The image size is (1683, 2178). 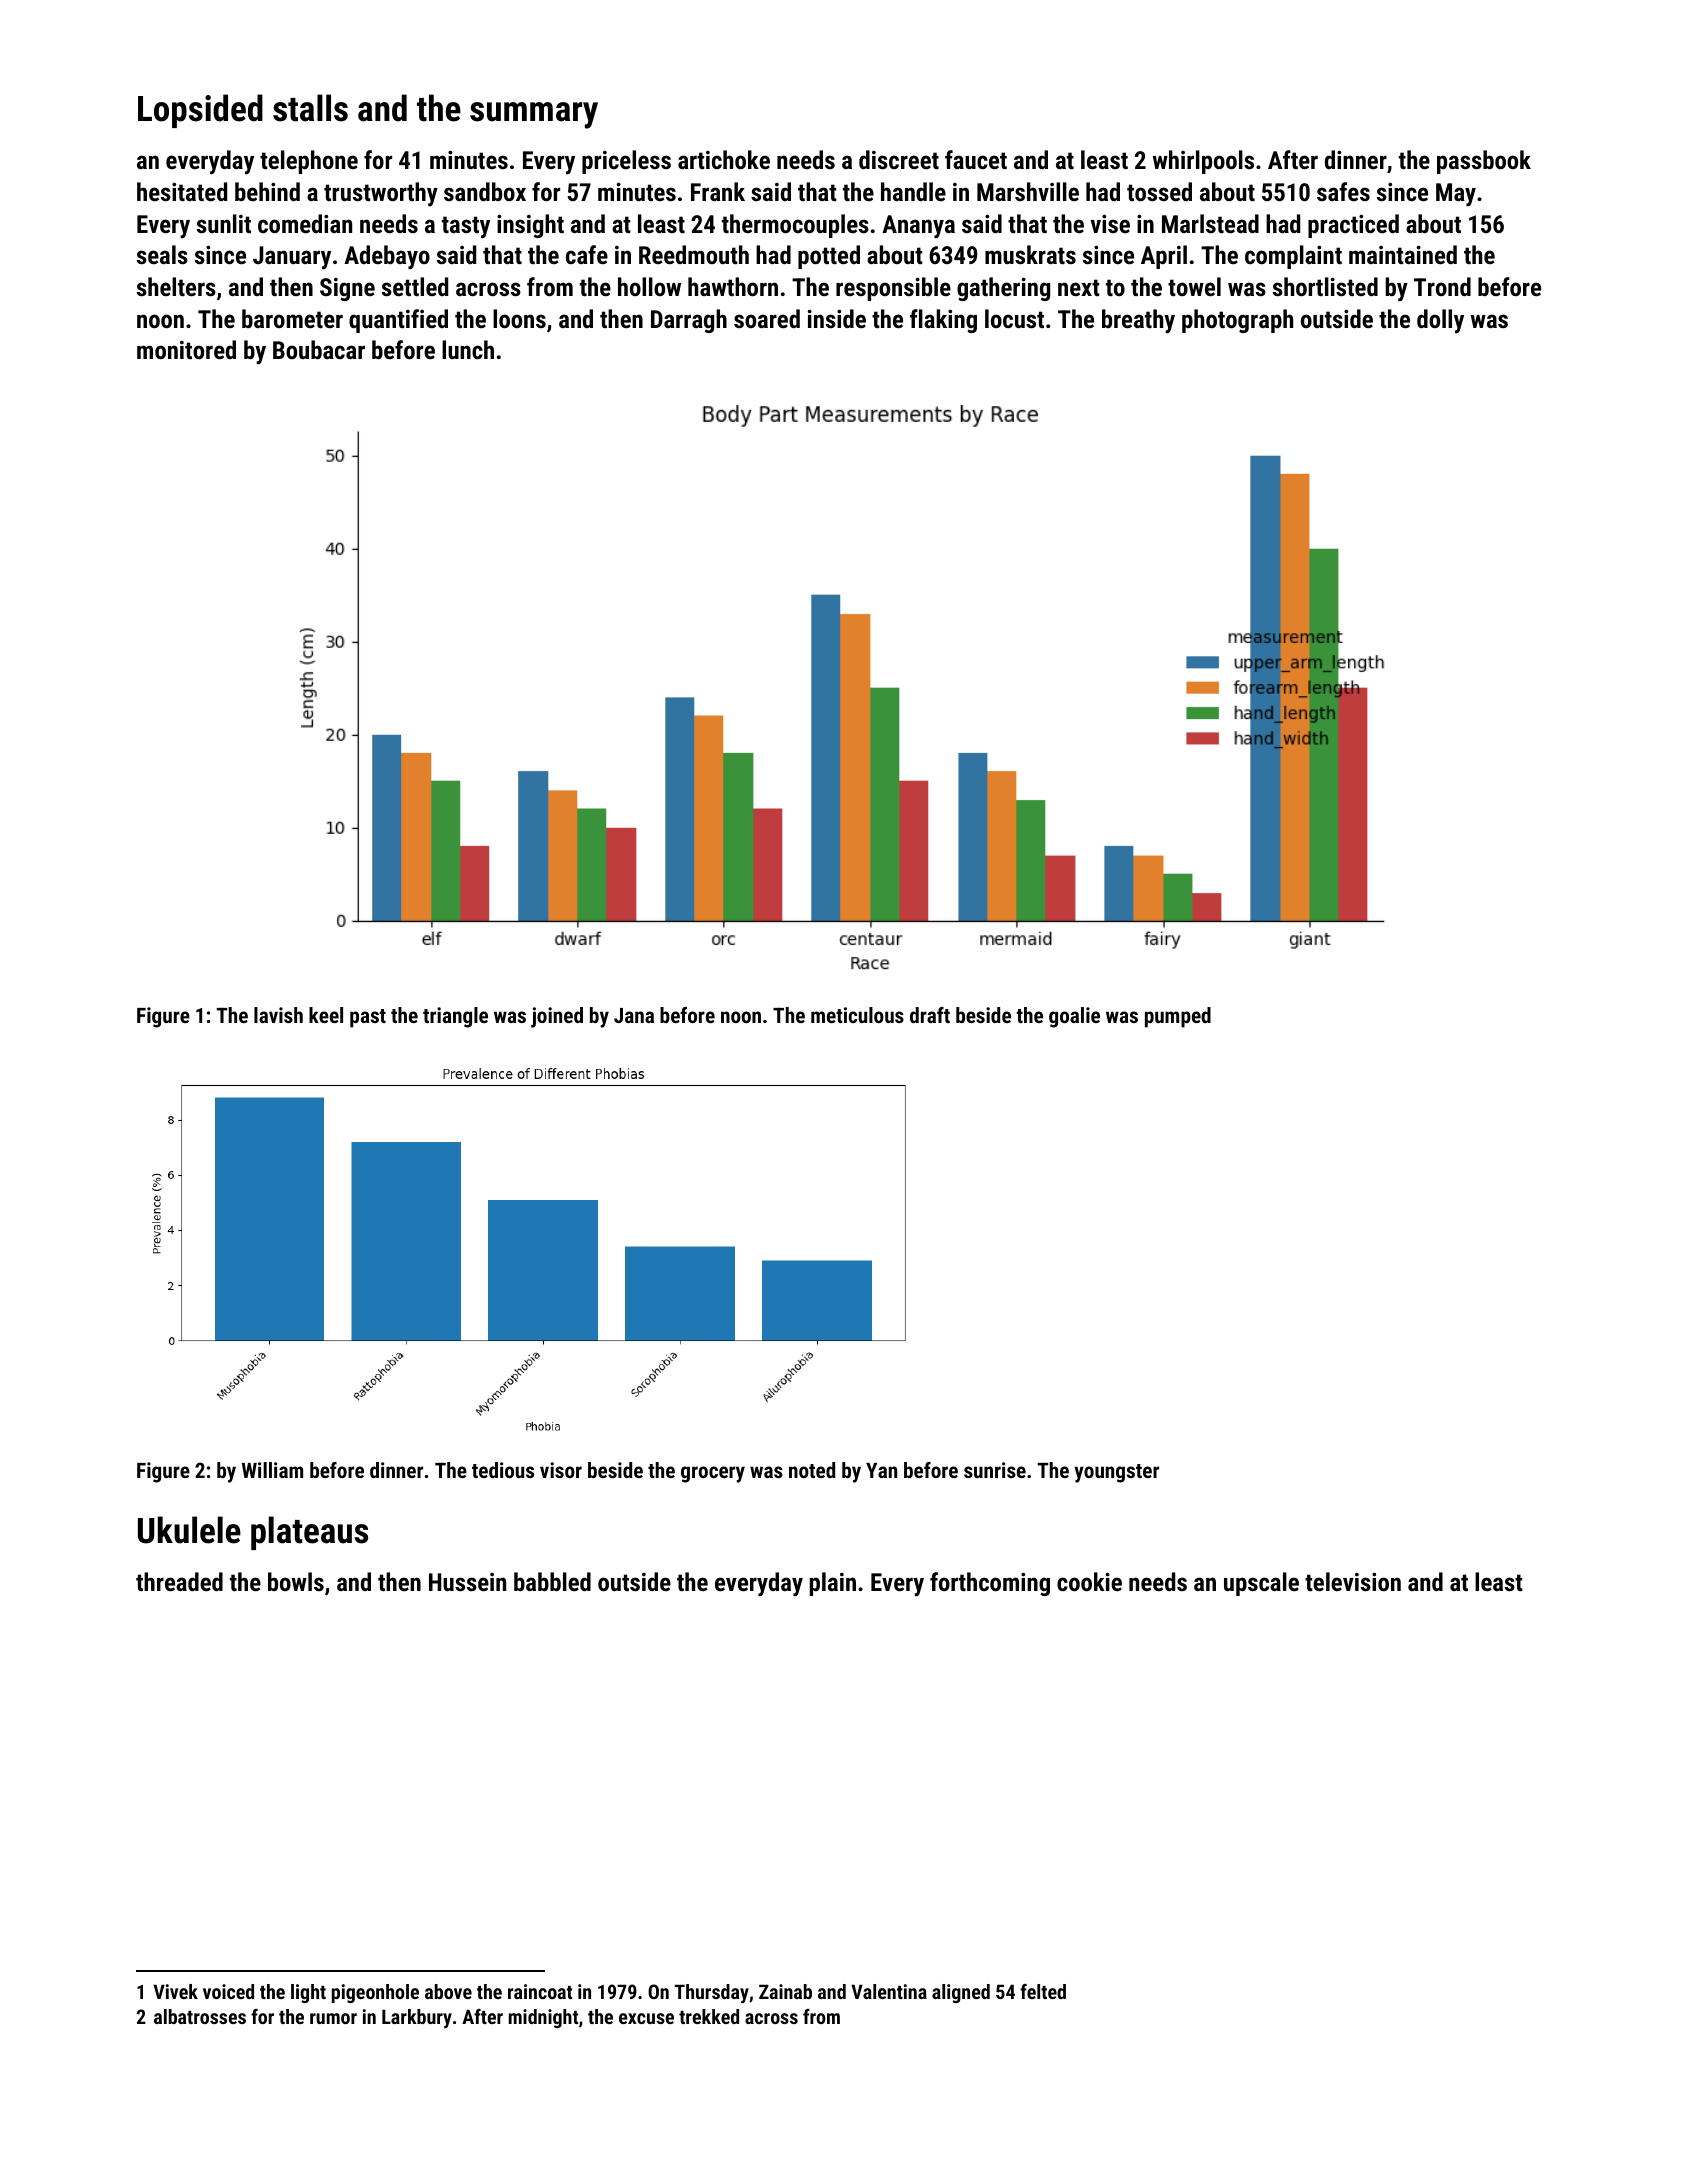 I want to click on meticulous, so click(x=857, y=1015).
